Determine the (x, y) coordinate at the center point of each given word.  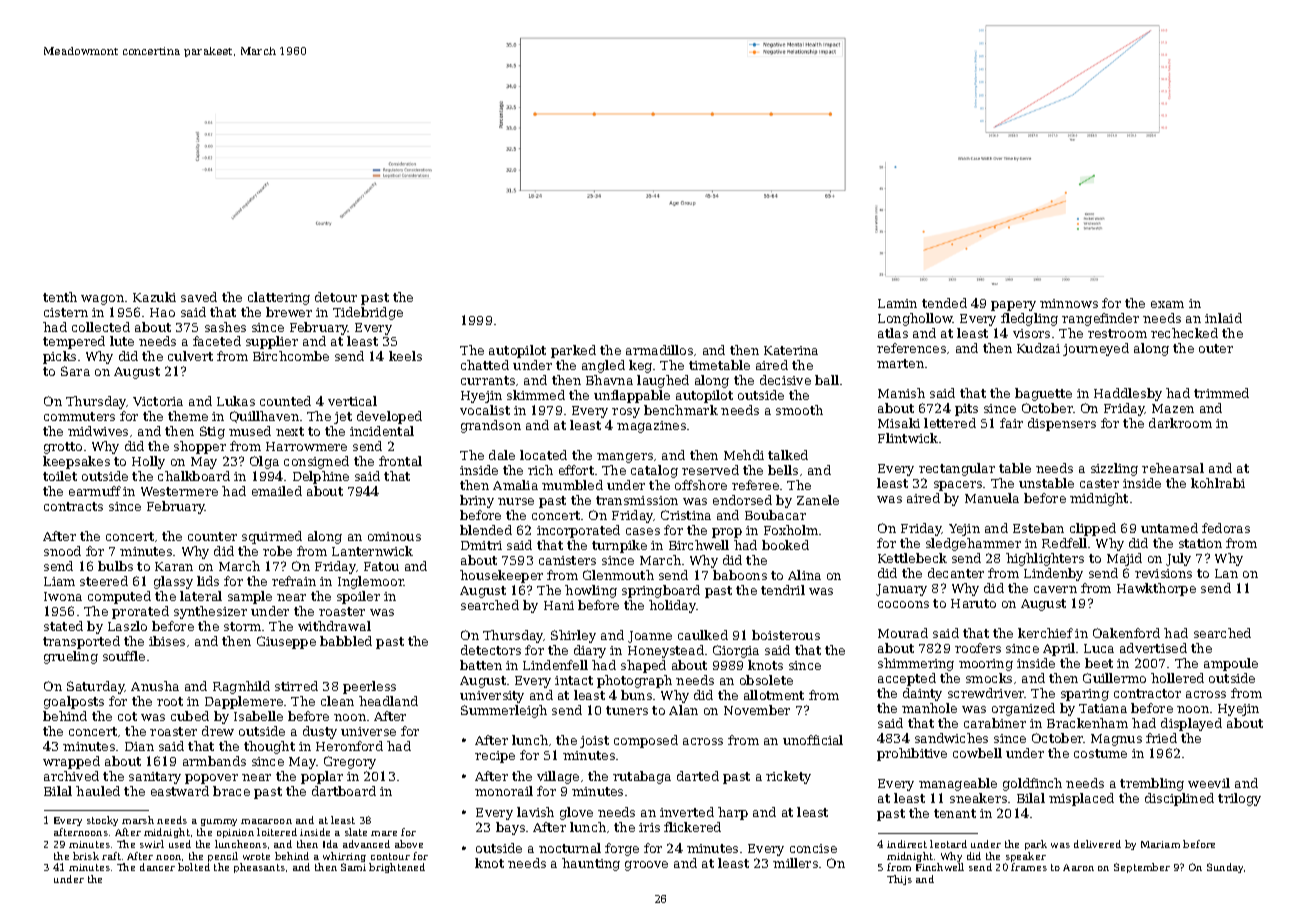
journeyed (1096, 349)
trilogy (1239, 799)
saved (199, 297)
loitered (277, 832)
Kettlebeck (912, 558)
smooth (799, 410)
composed (646, 741)
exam (1167, 304)
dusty (320, 732)
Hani (559, 605)
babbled (346, 641)
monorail (504, 791)
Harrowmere (306, 446)
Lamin (897, 303)
